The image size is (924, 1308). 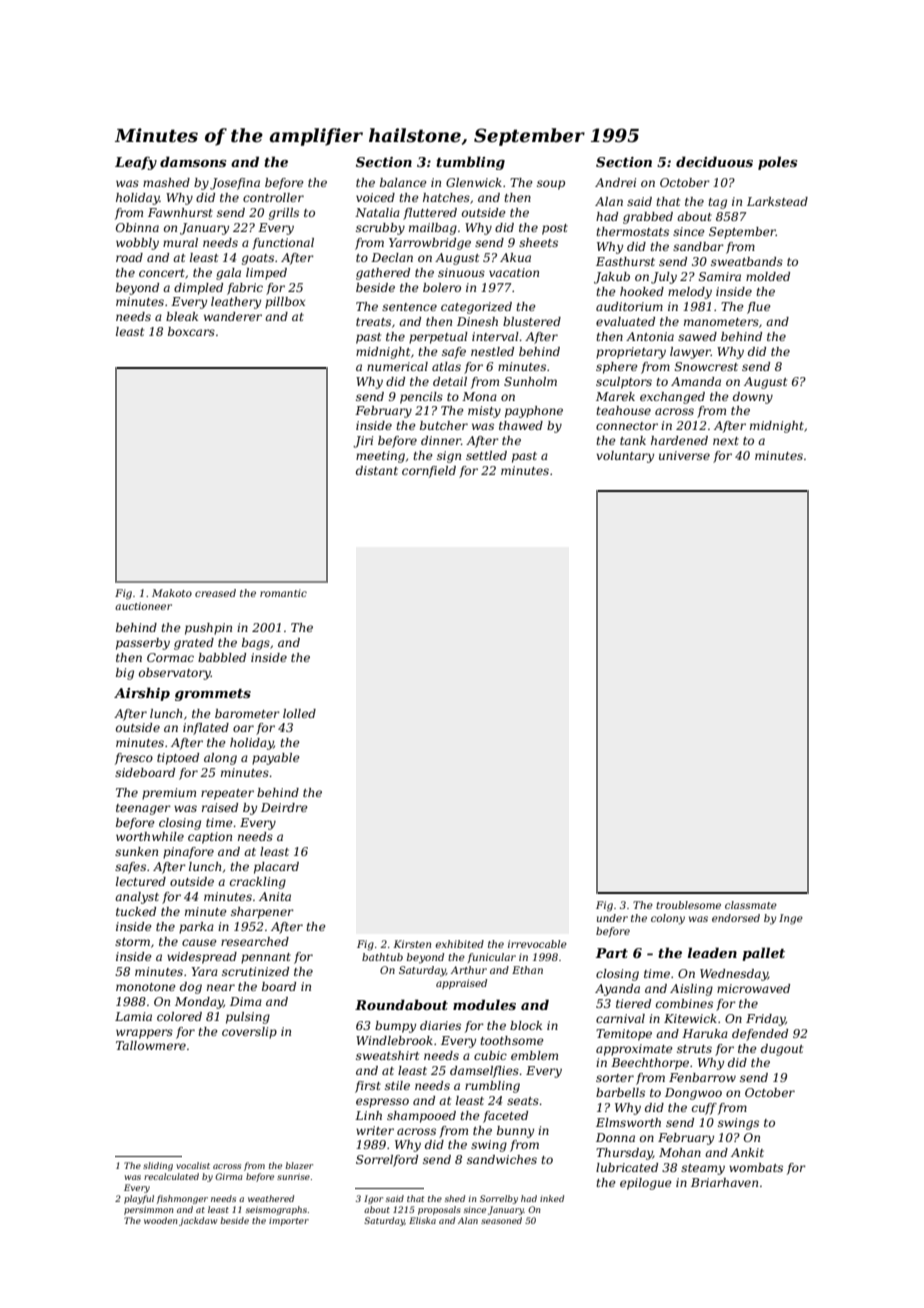 What do you see at coordinates (161, 1220) in the image?
I see `wooden` at bounding box center [161, 1220].
